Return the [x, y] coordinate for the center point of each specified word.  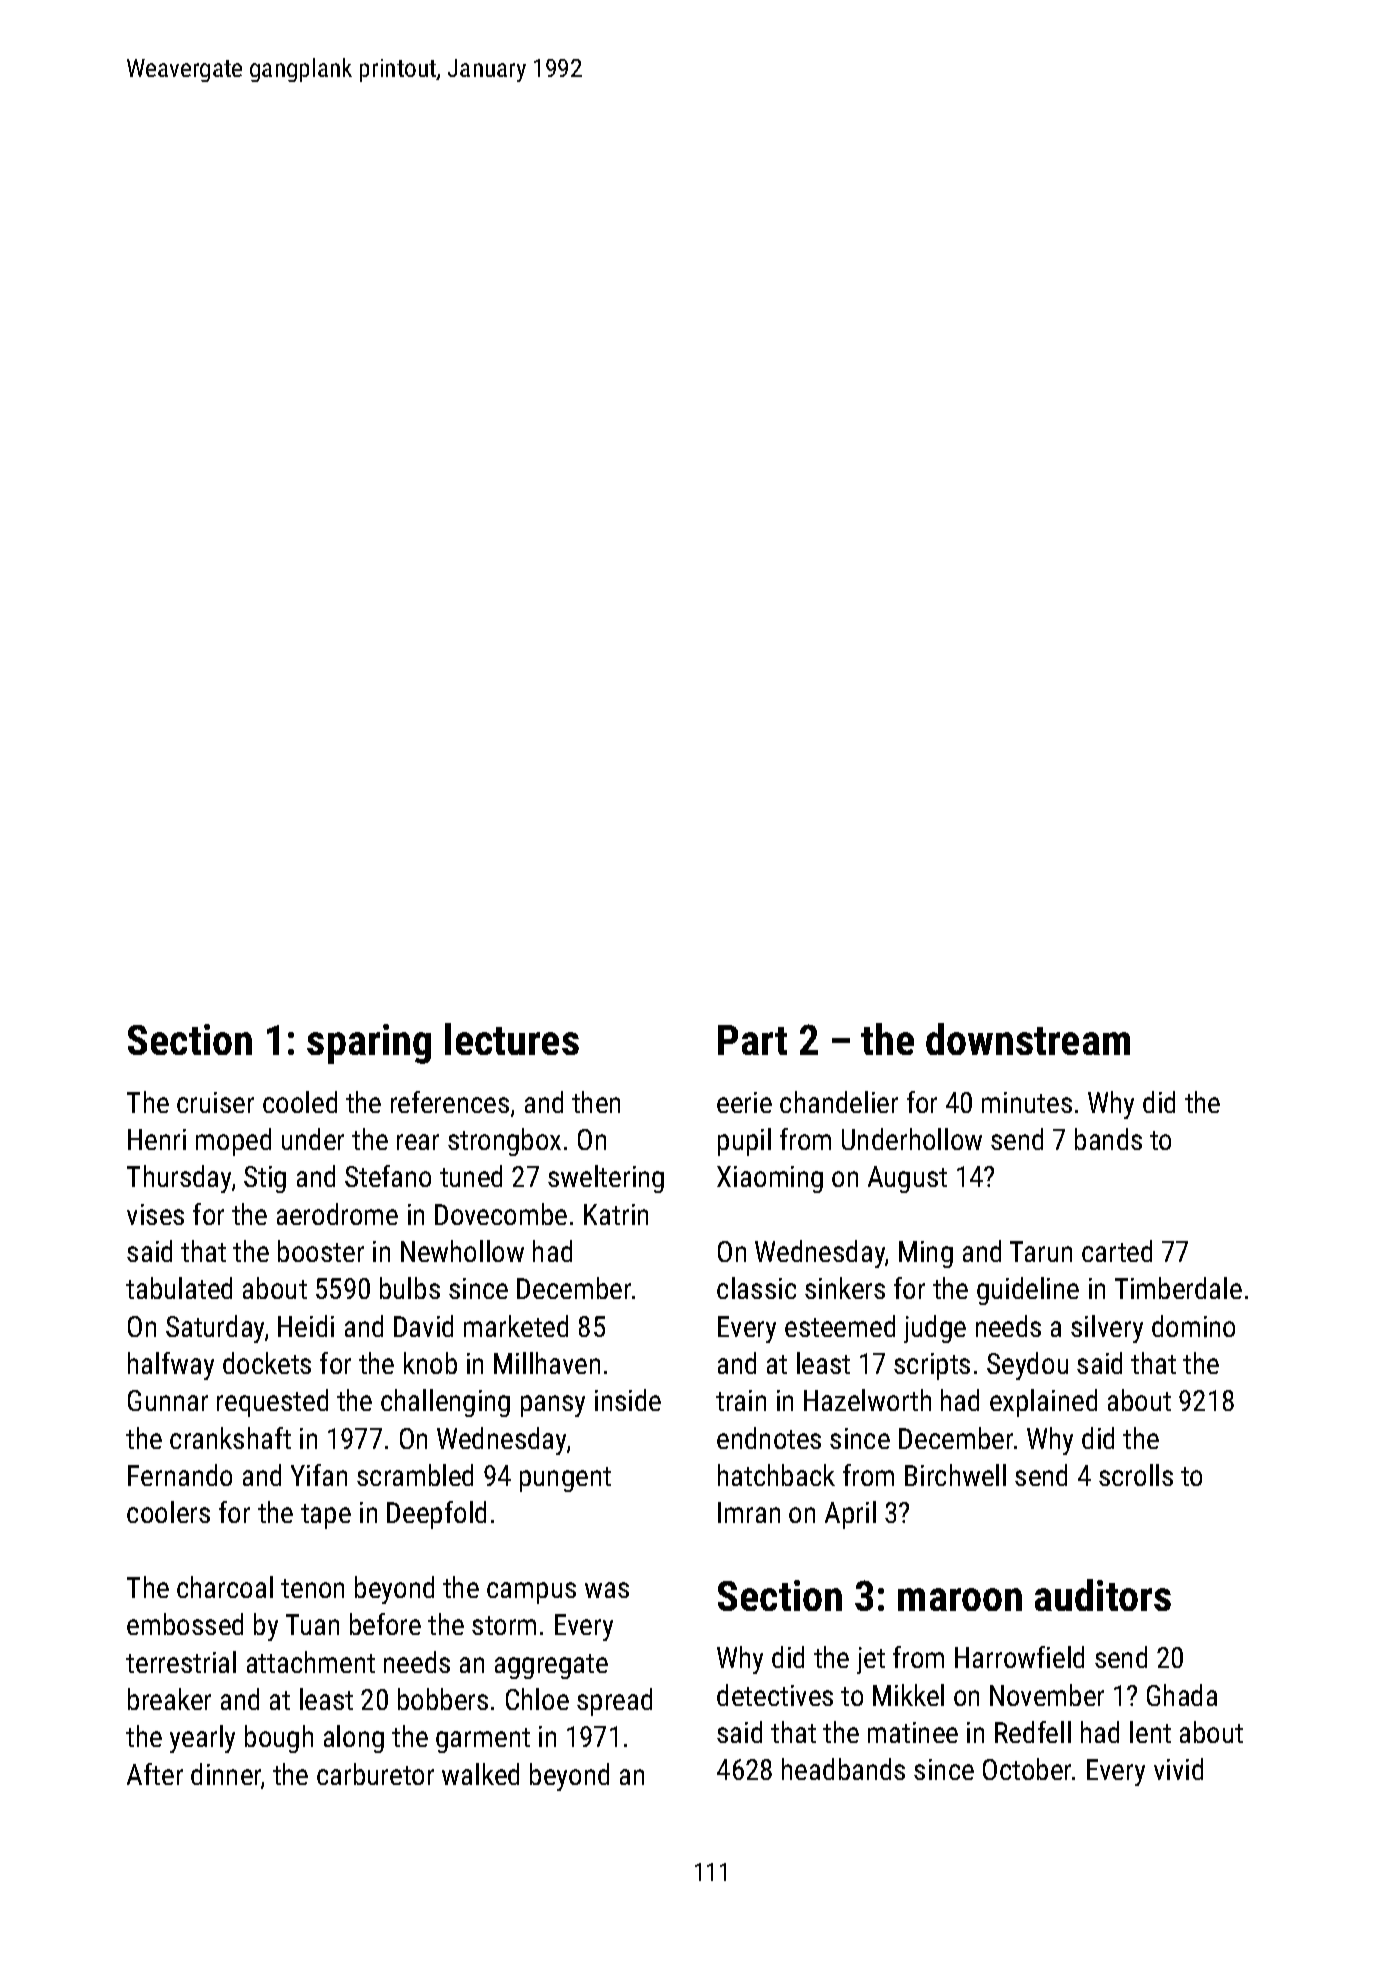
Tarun [1041, 1251]
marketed [516, 1326]
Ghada [1182, 1695]
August [907, 1179]
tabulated [179, 1288]
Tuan [312, 1624]
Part [752, 1040]
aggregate [551, 1666]
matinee [913, 1732]
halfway [171, 1366]
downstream [1028, 1039]
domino [1193, 1326]
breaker [169, 1699]
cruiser [215, 1102]
